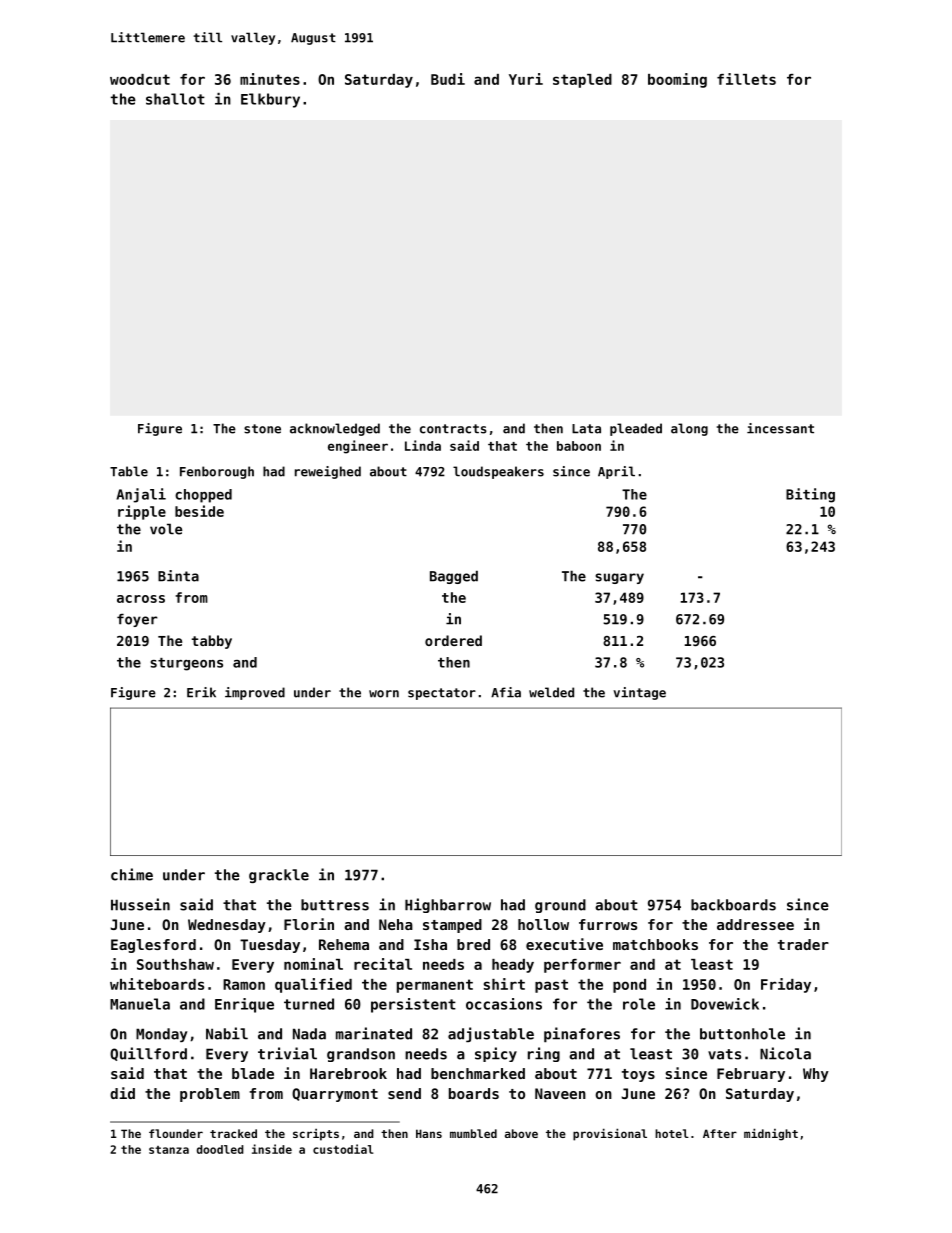 The width and height of the screenshot is (952, 1233). Describe the element at coordinates (137, 620) in the screenshot. I see `foyer` at that location.
